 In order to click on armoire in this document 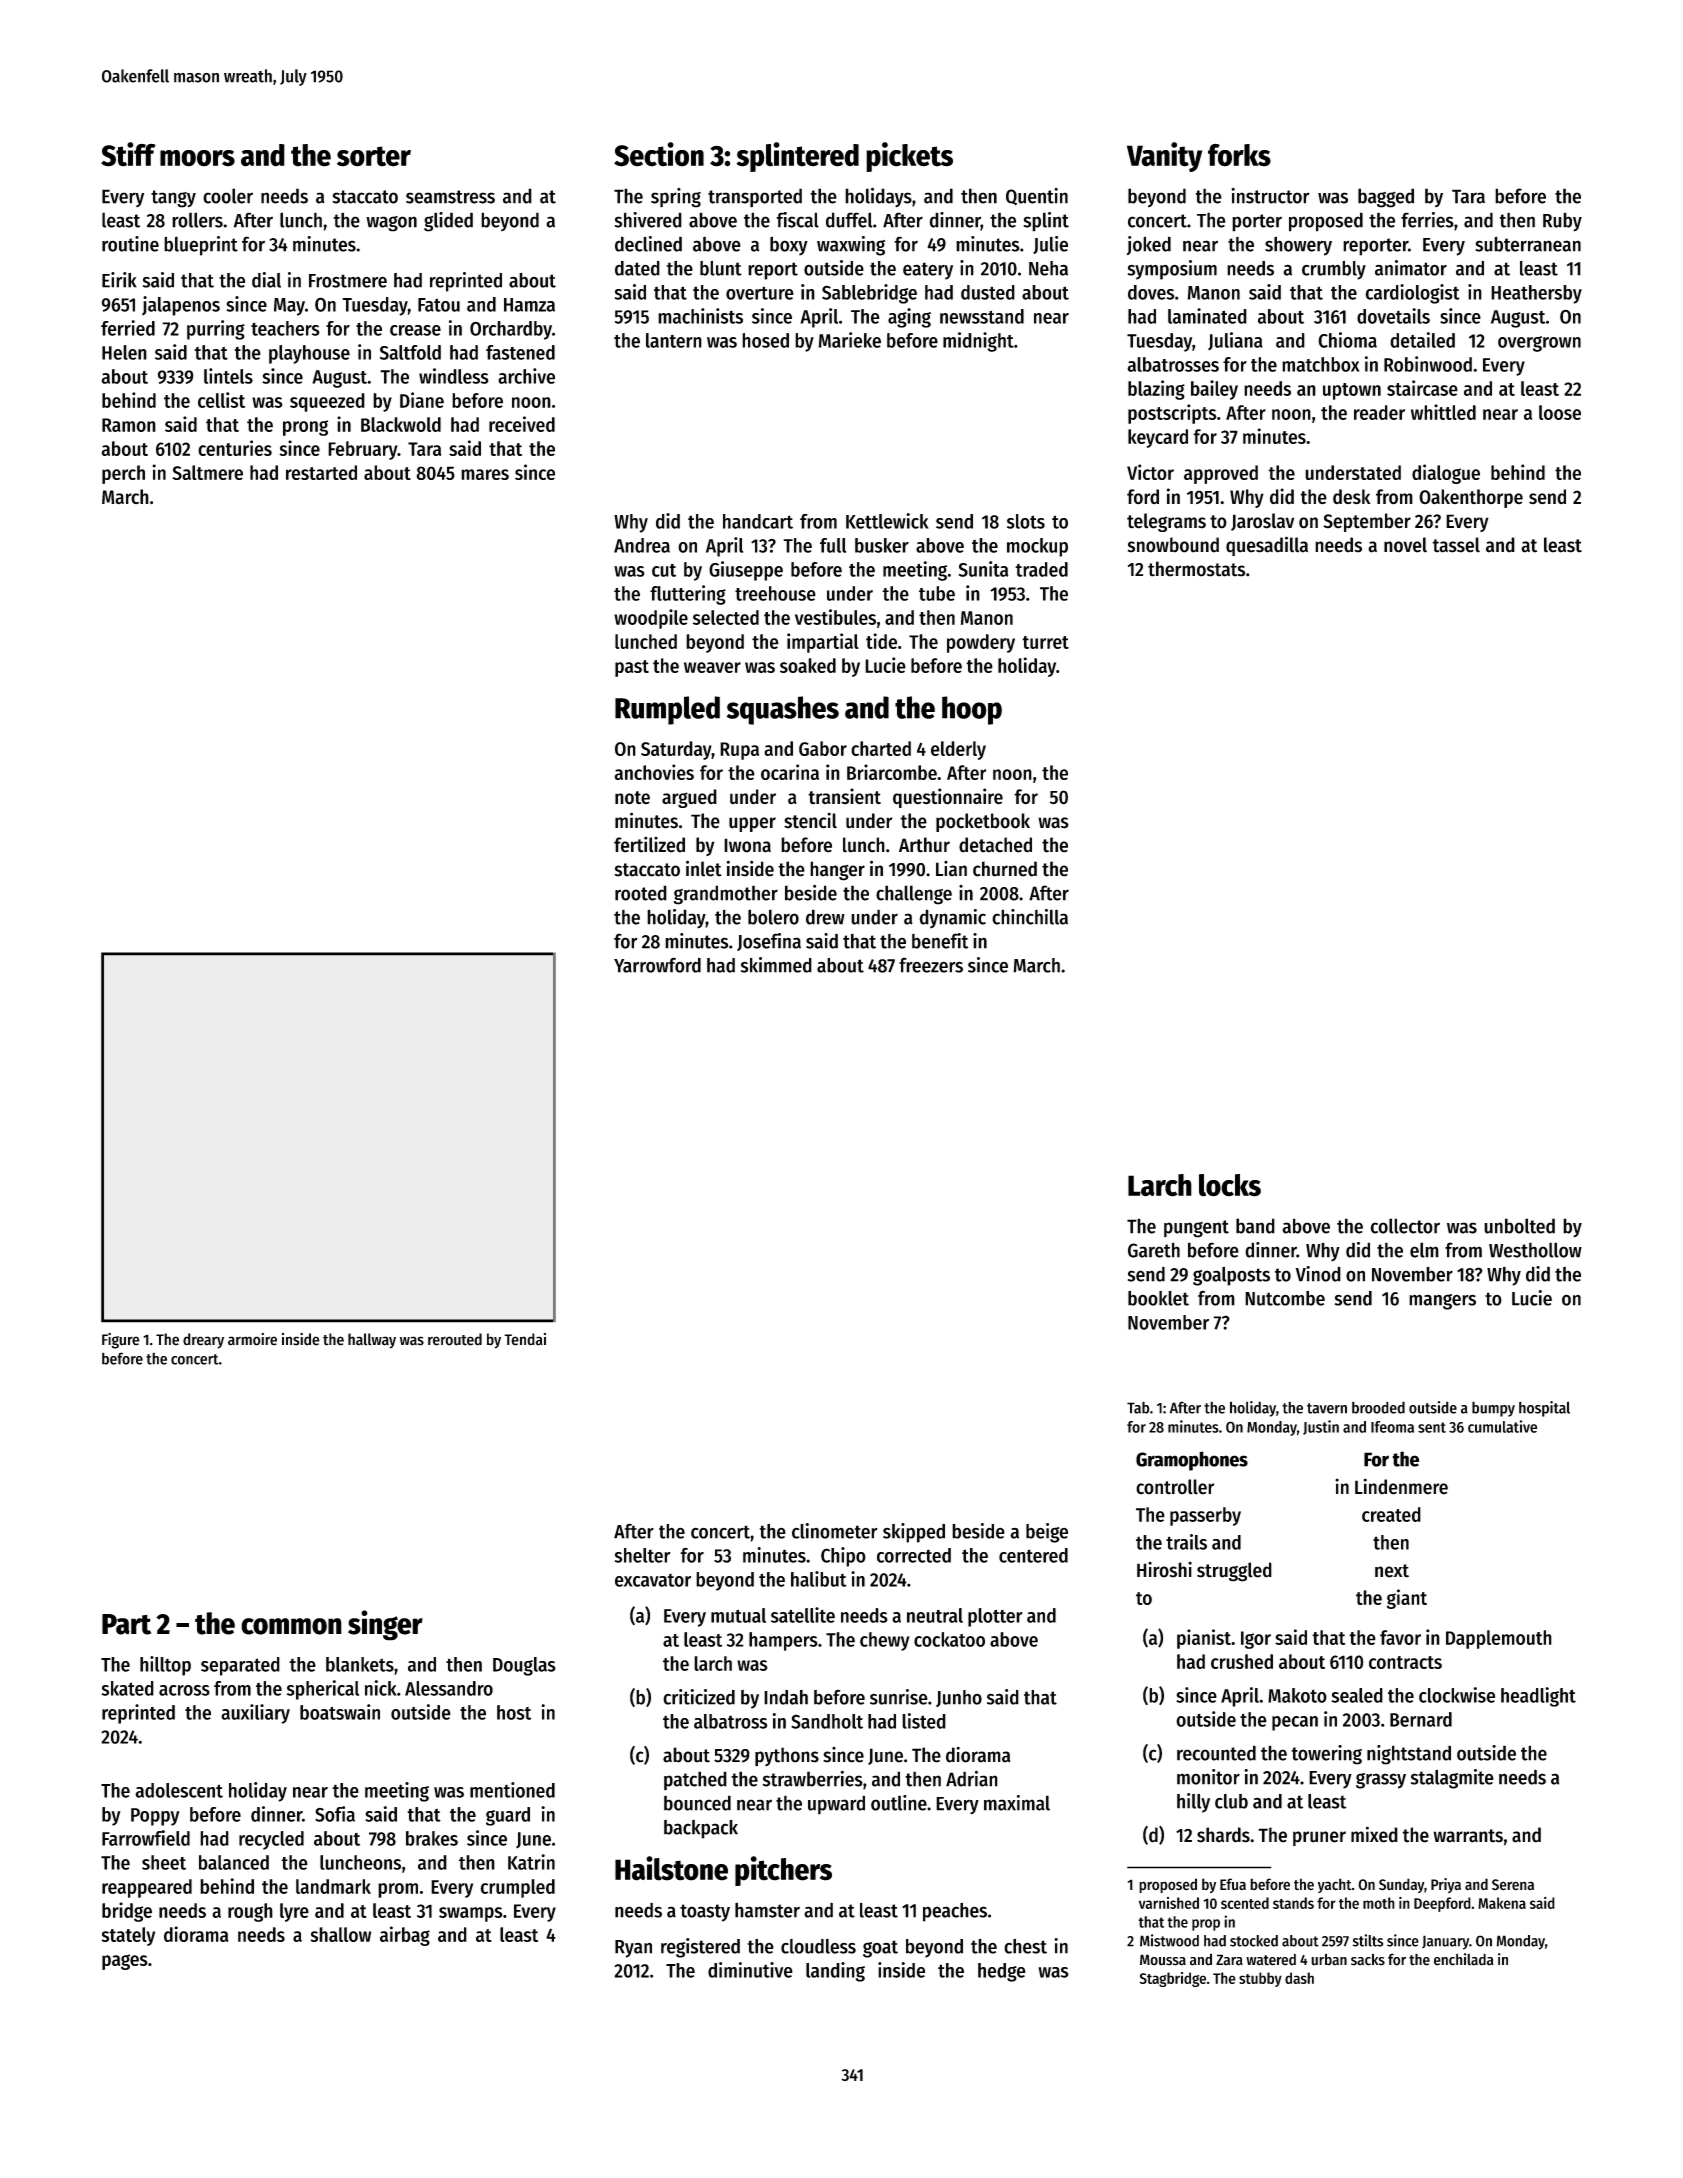, I will do `click(252, 1339)`.
